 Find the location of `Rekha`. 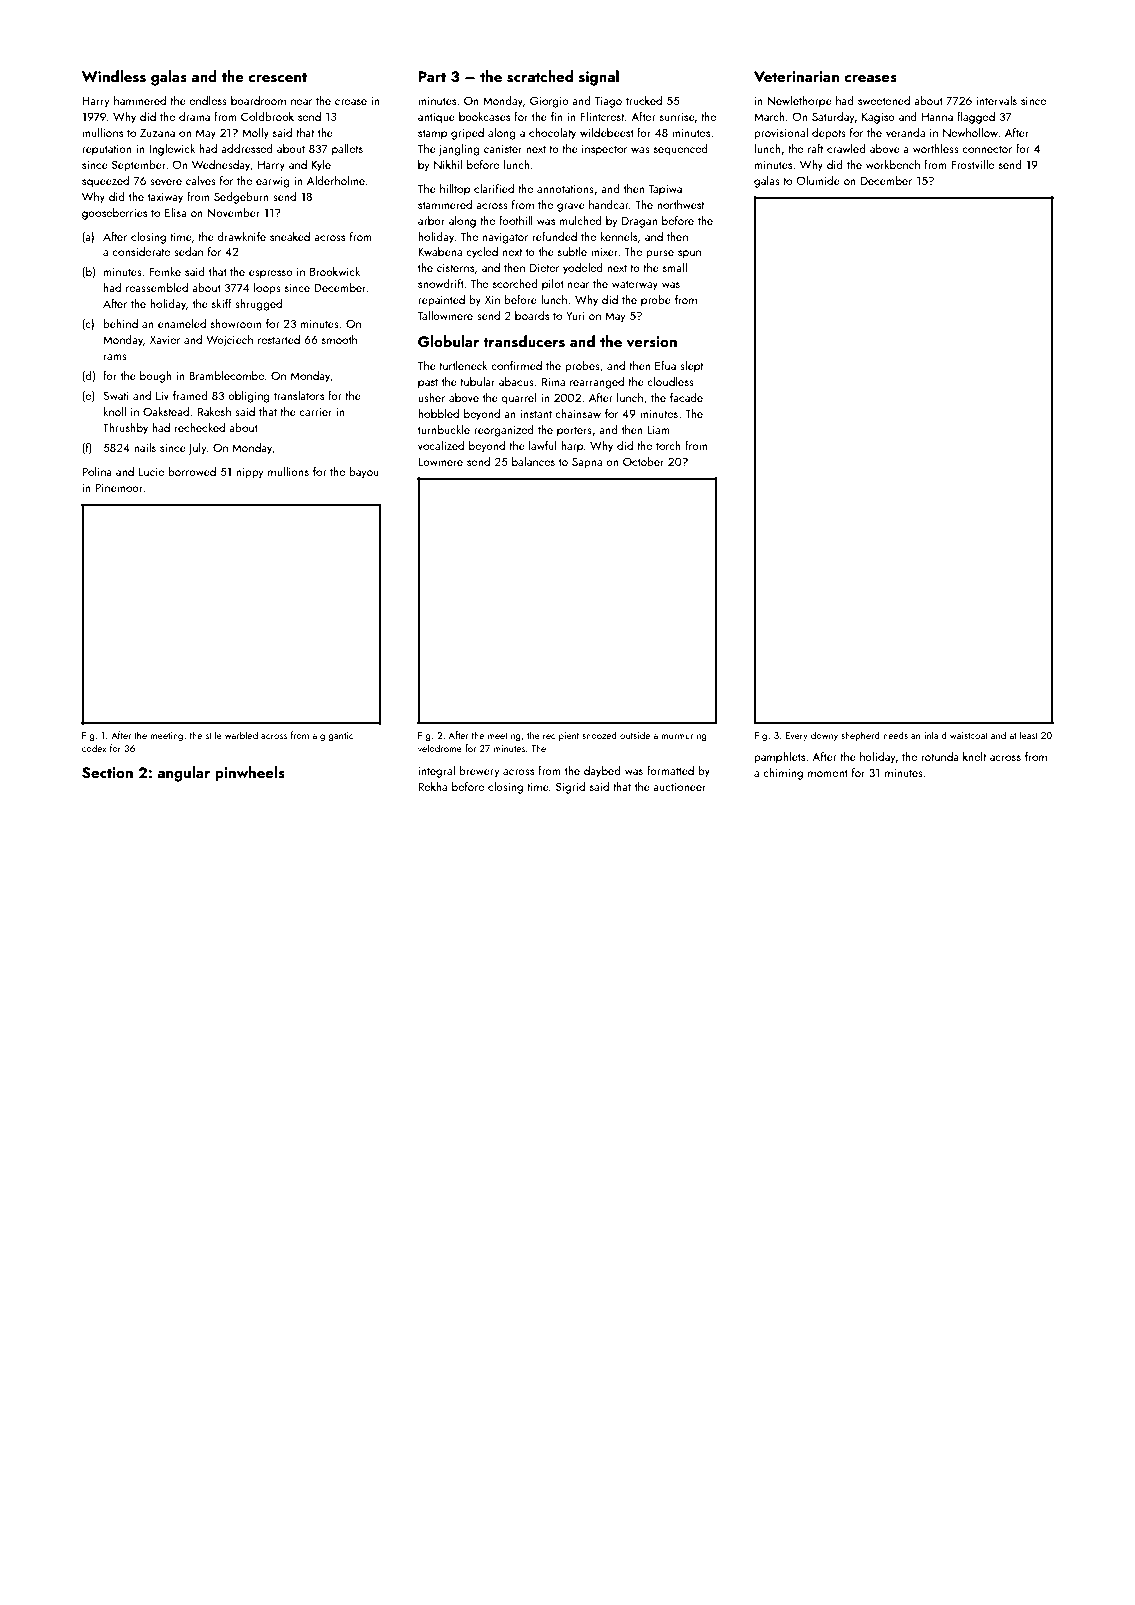

Rekha is located at coordinates (432, 786).
